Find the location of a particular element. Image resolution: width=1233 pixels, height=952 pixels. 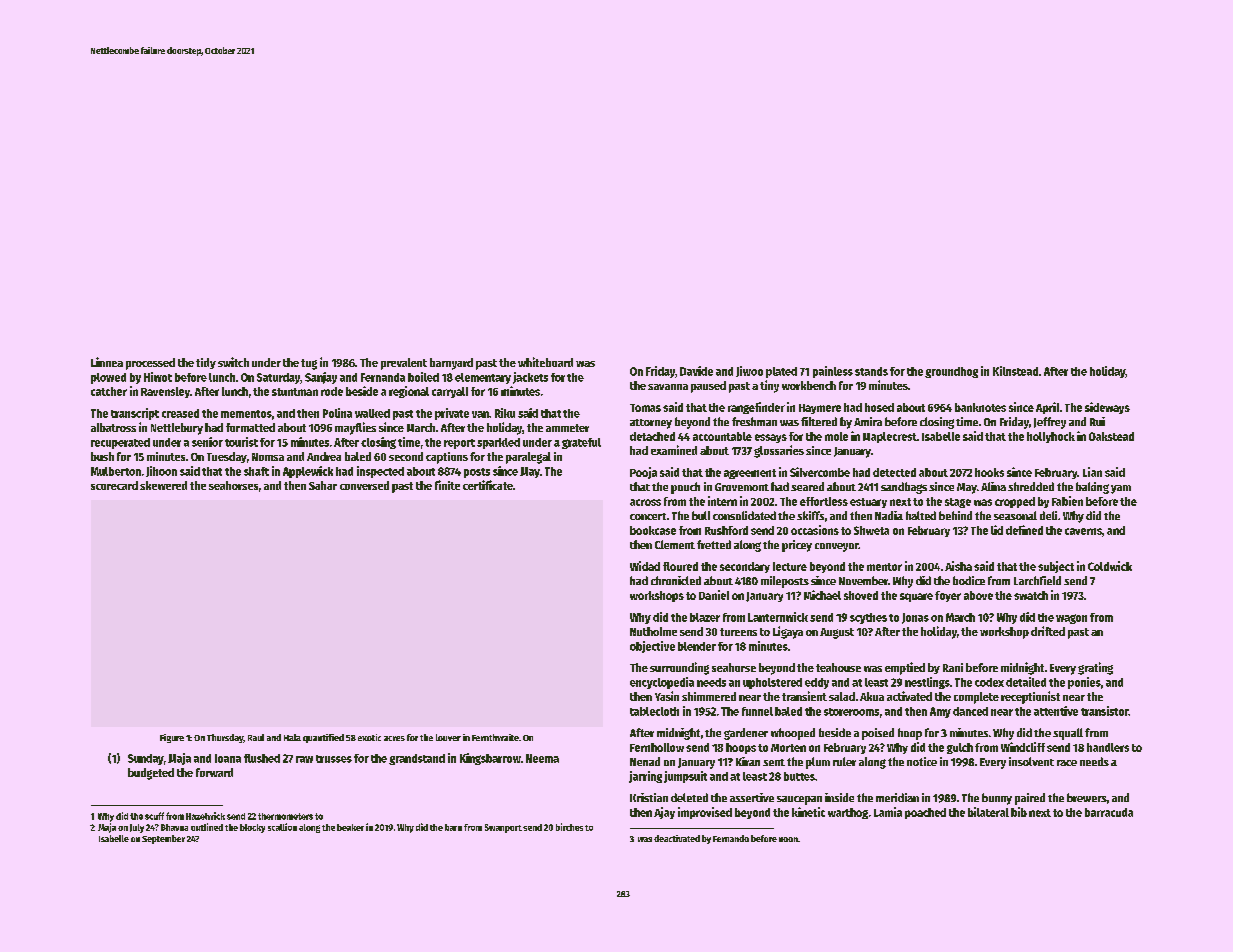

drifted is located at coordinates (1048, 631).
